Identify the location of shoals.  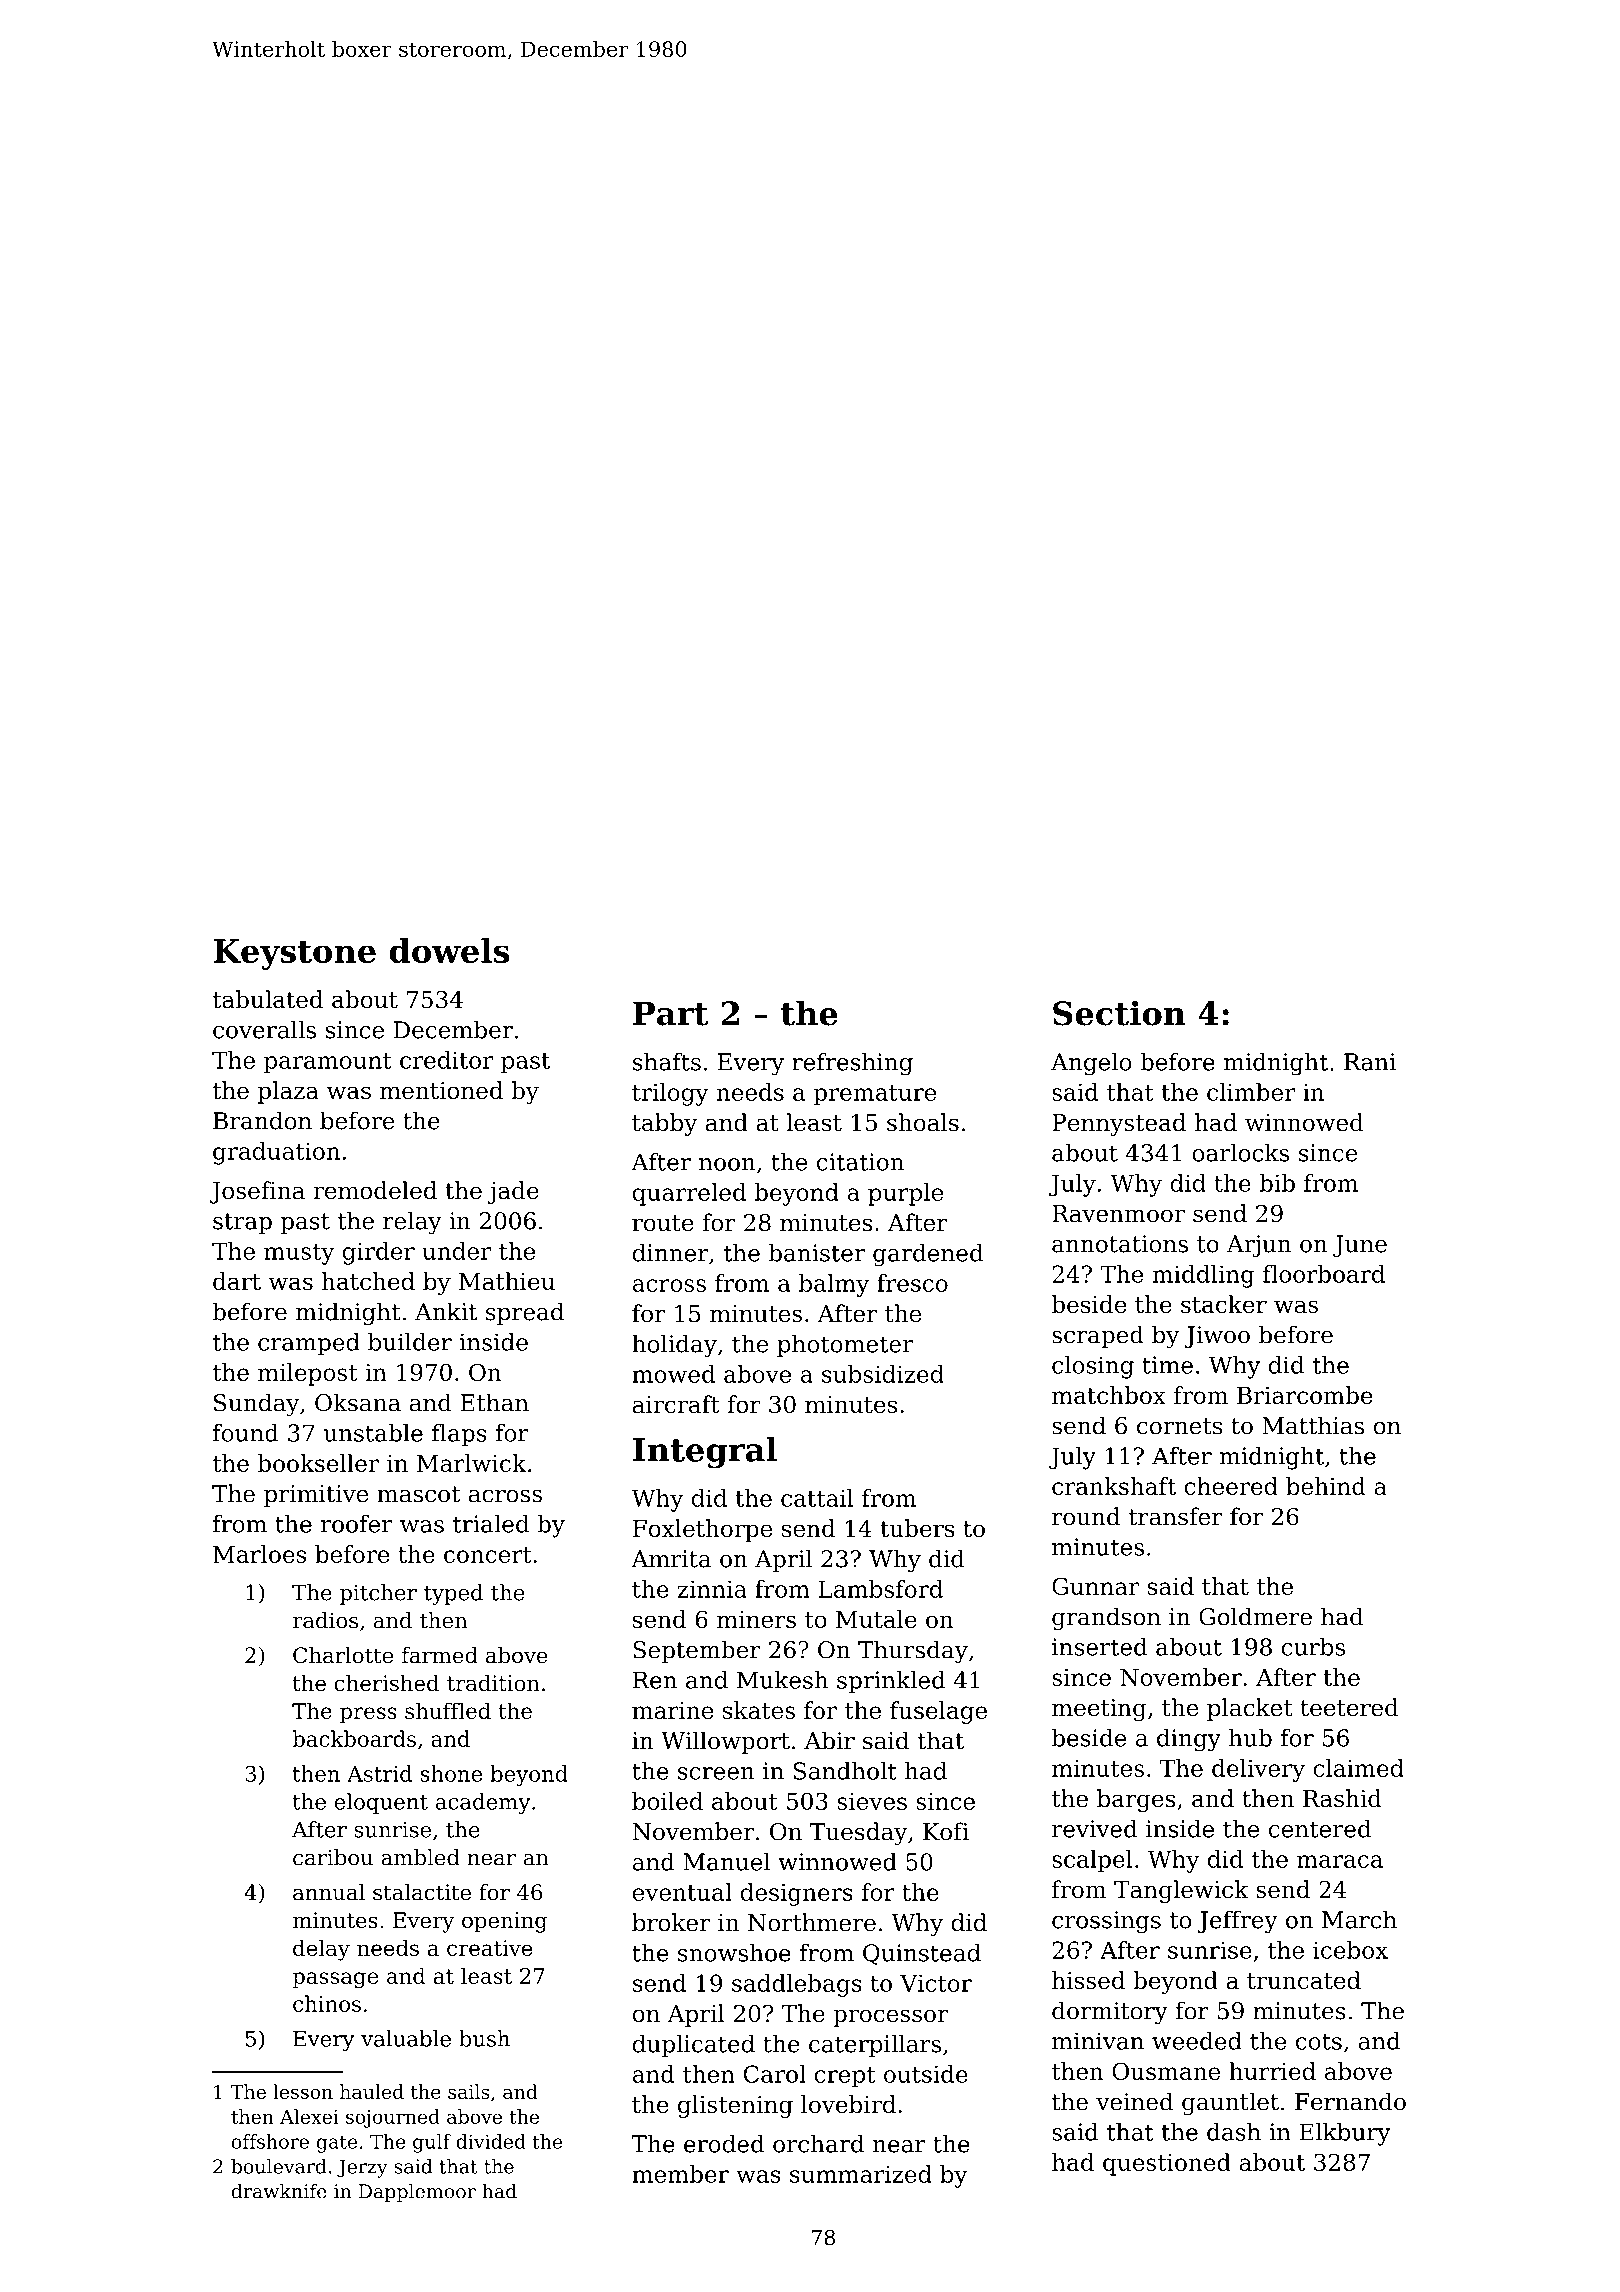
(923, 1122).
